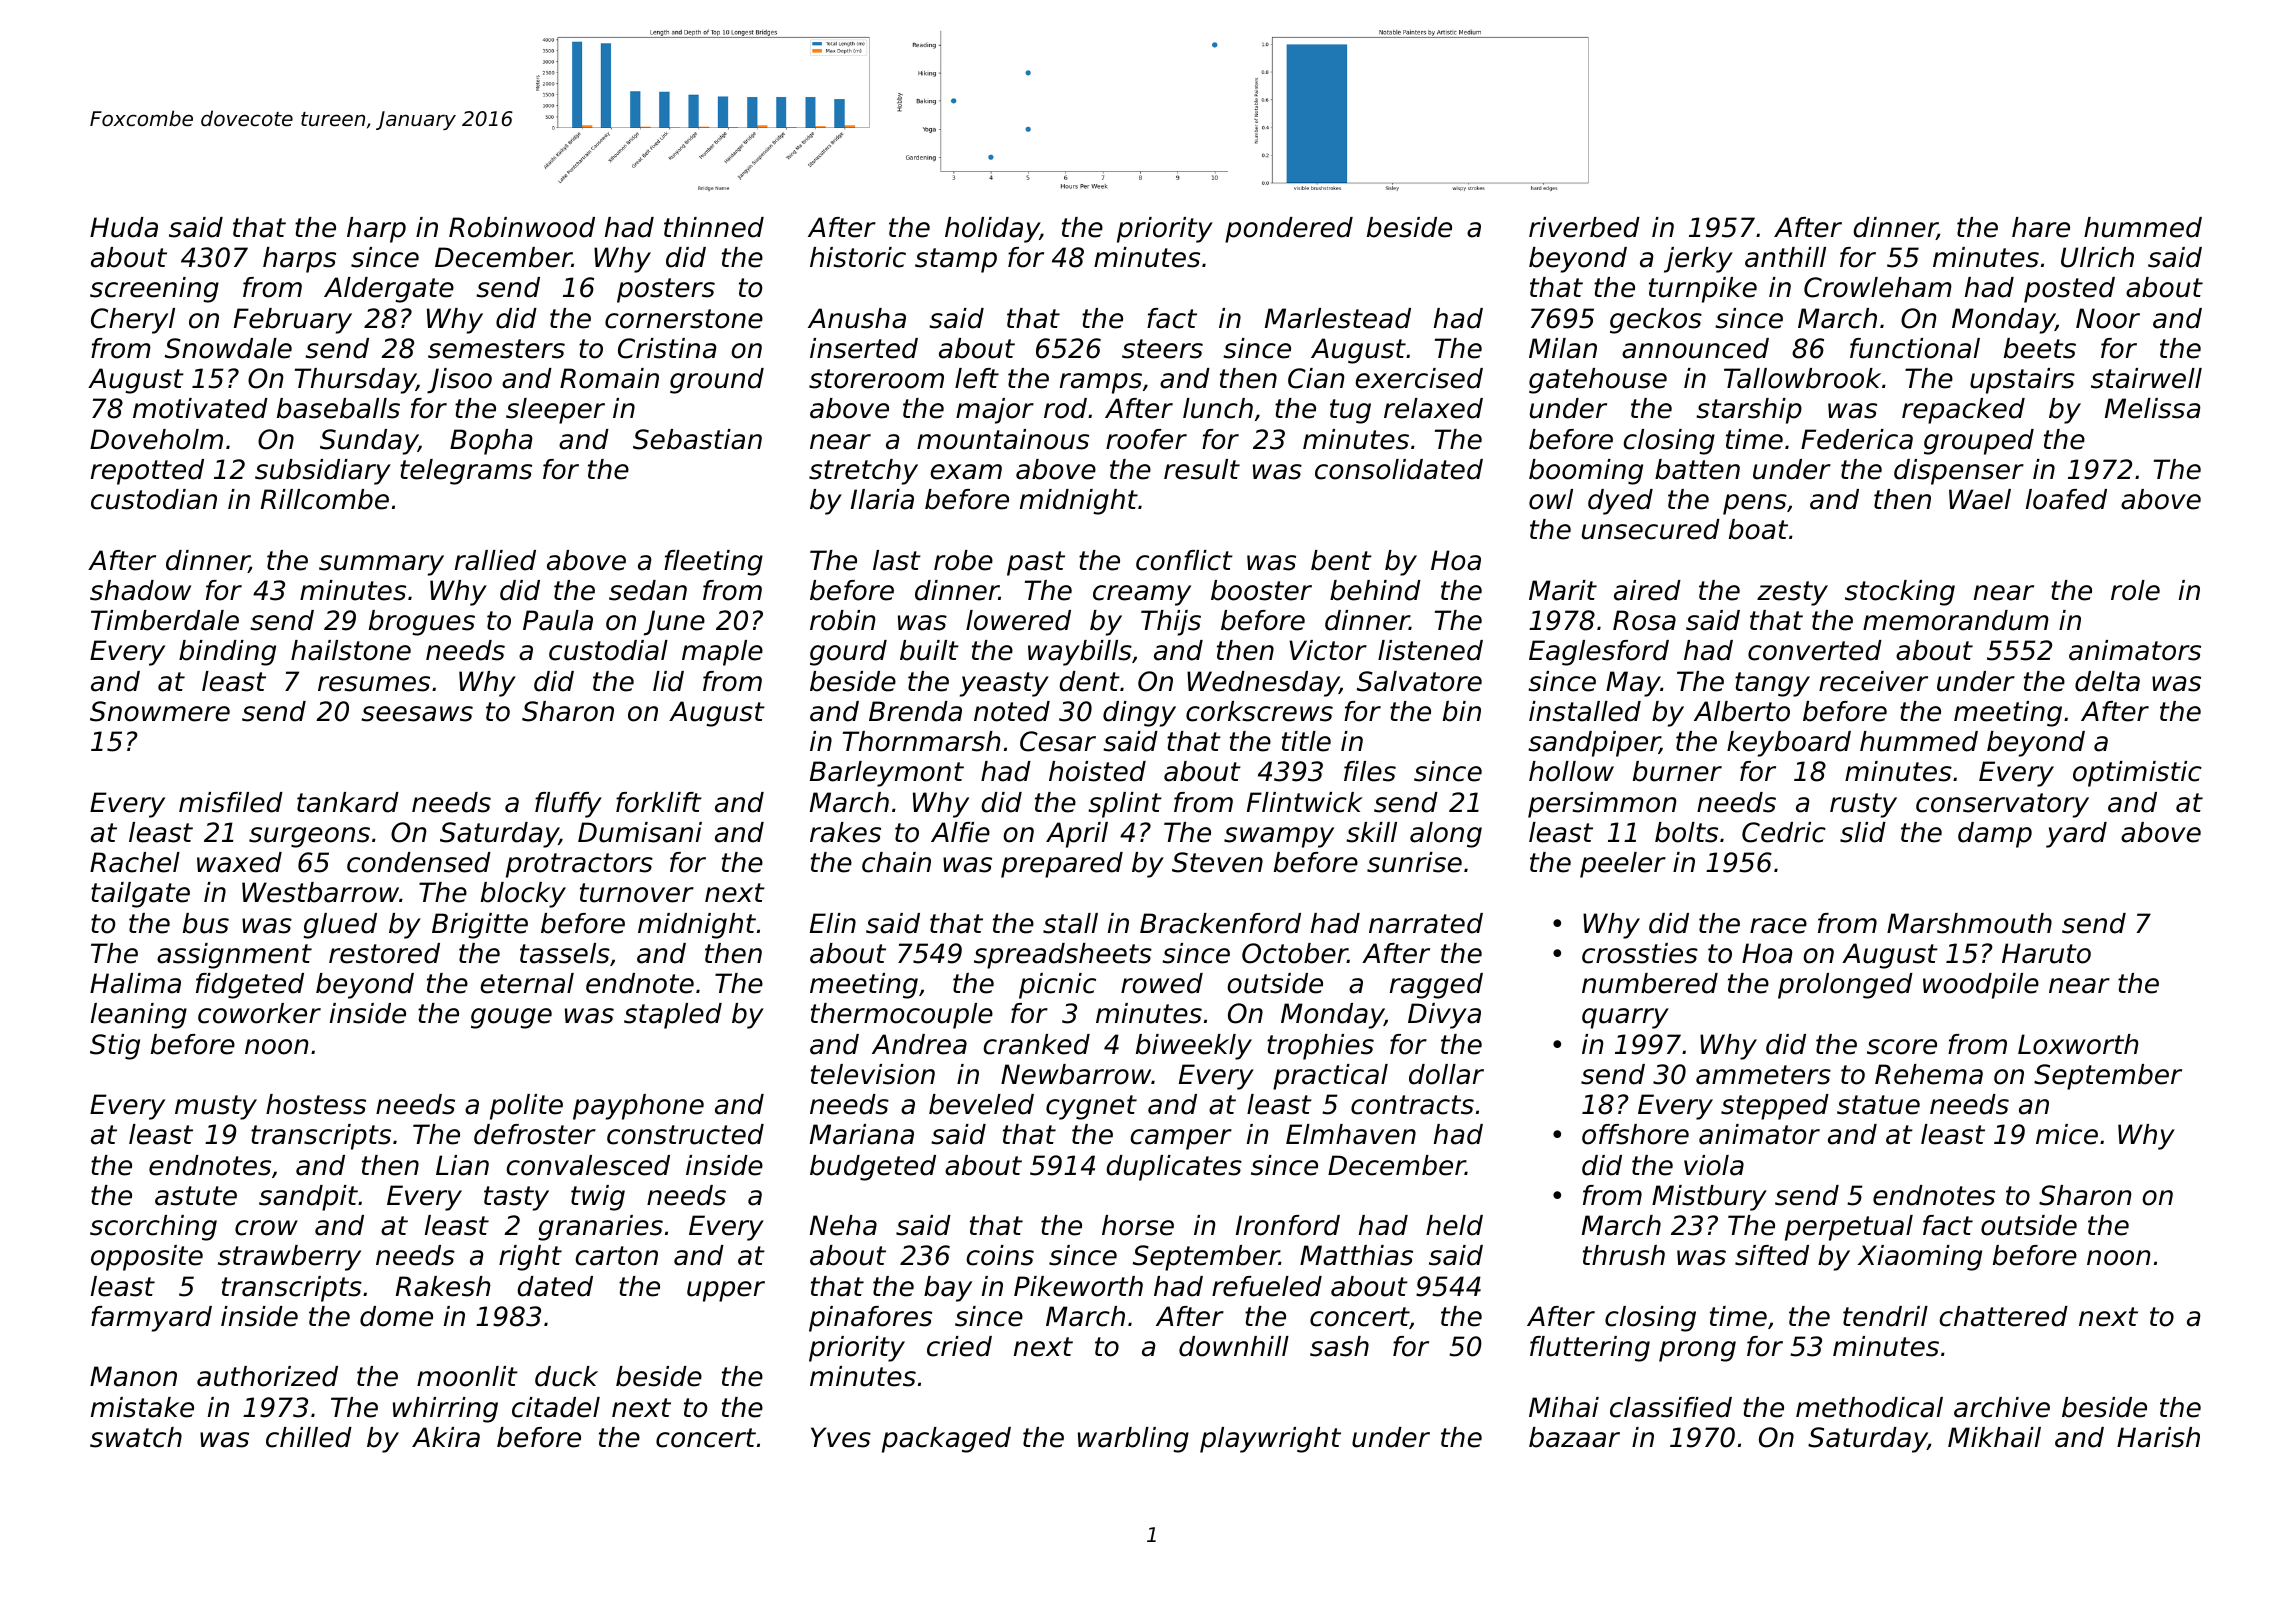  What do you see at coordinates (2078, 1044) in the screenshot?
I see `Loxworth` at bounding box center [2078, 1044].
